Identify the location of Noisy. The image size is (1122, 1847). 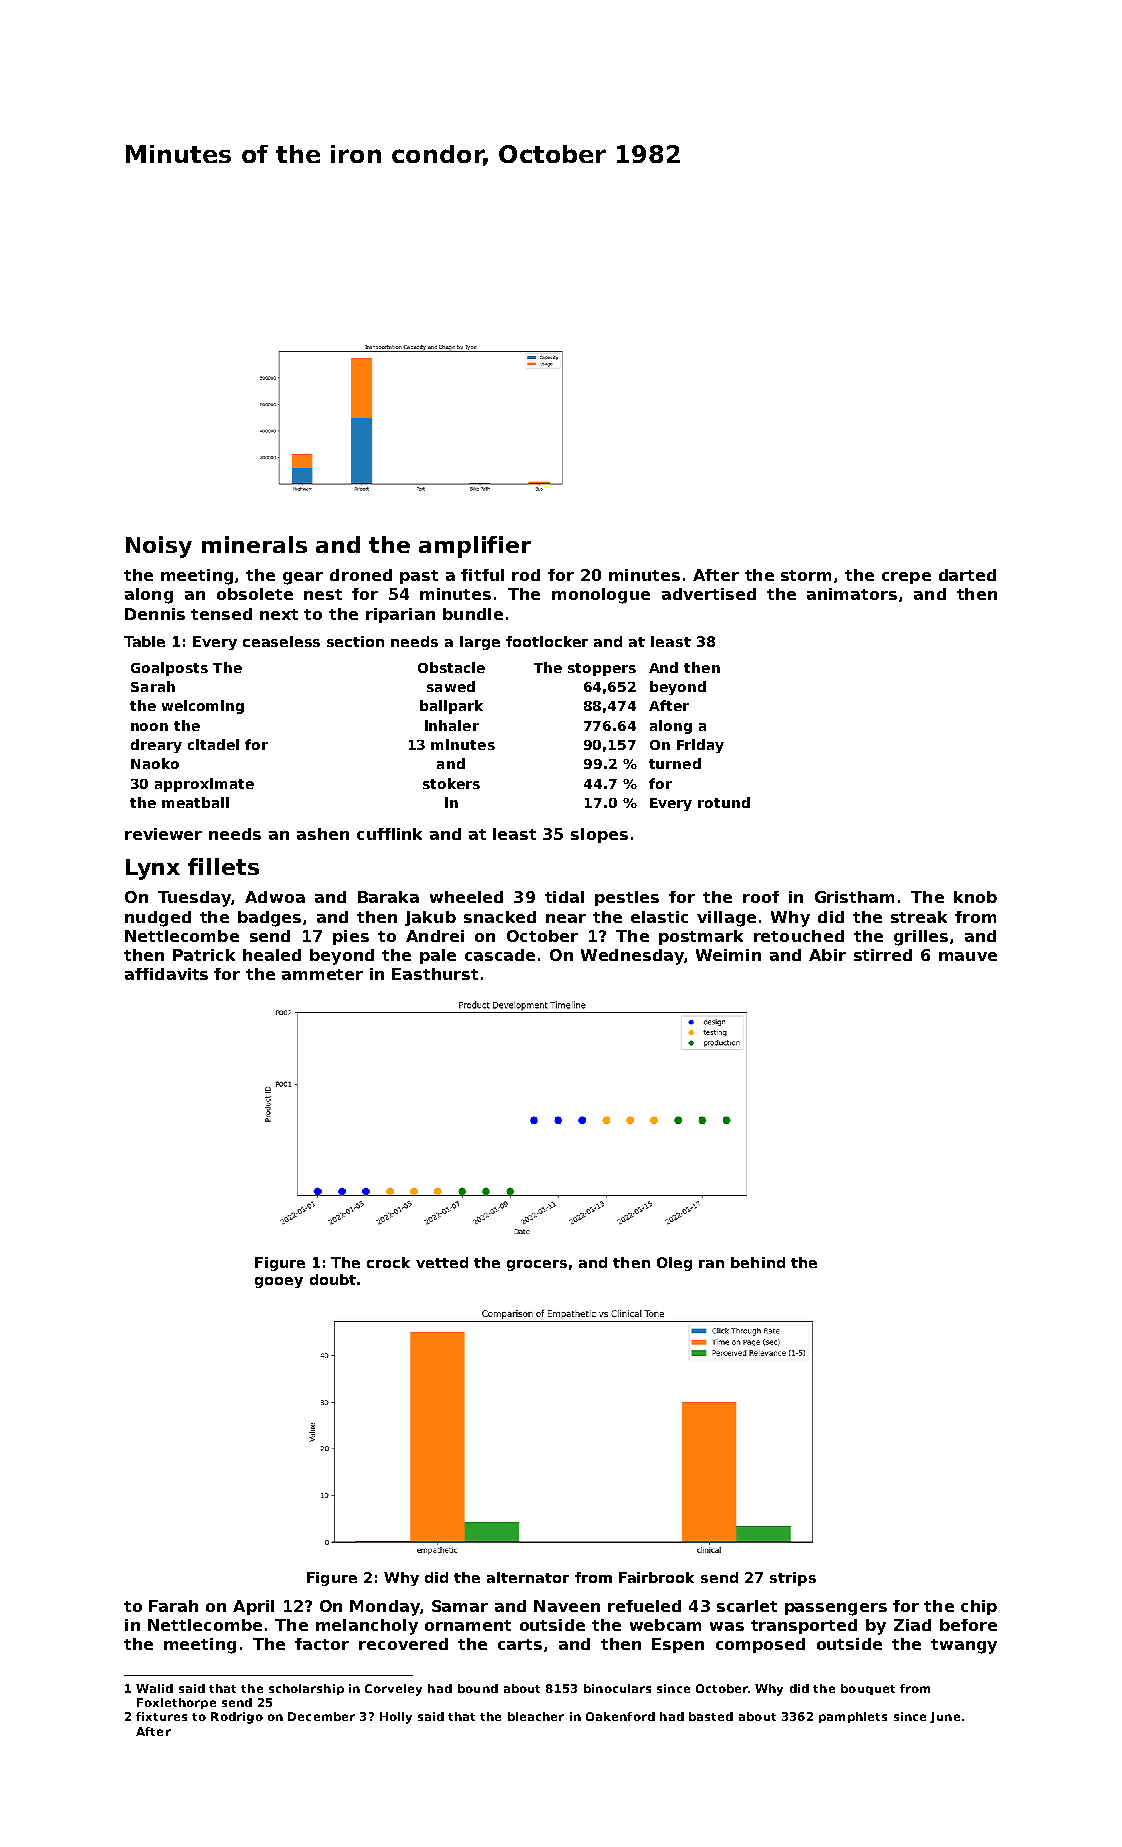
(159, 547).
